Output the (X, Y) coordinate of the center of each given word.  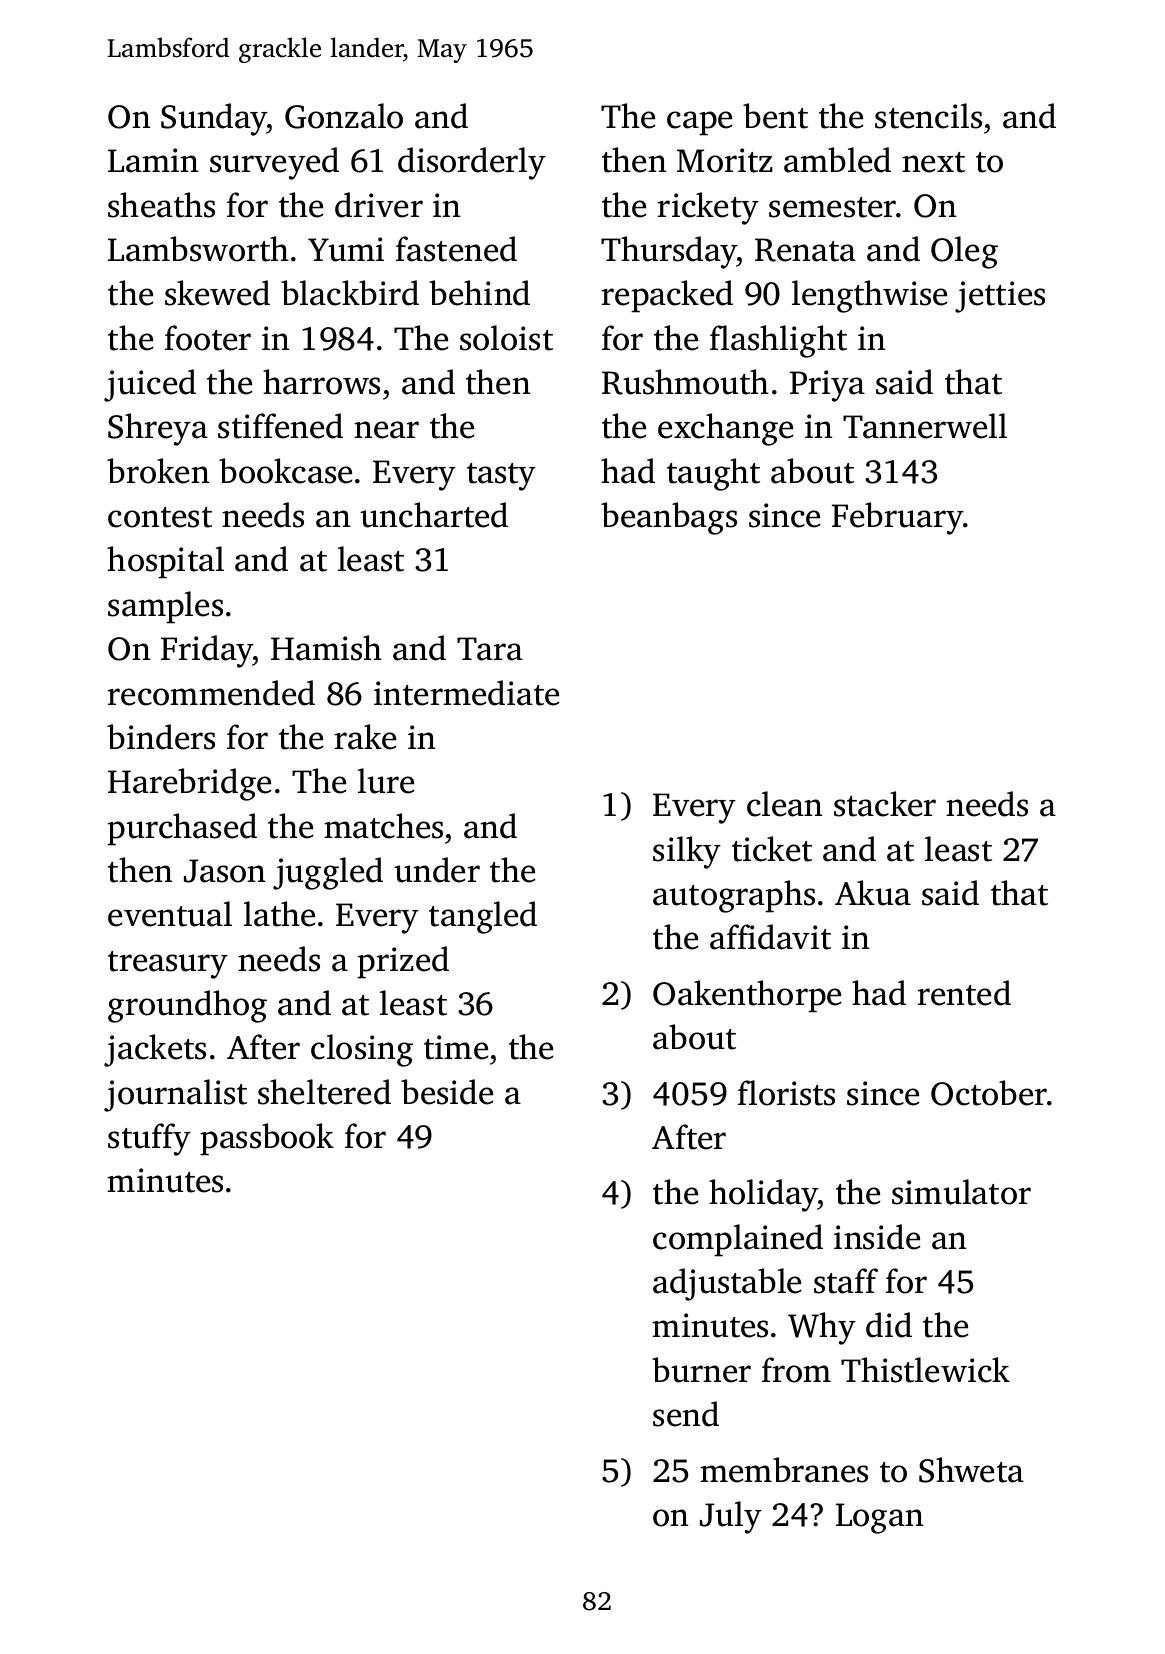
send (686, 1414)
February (898, 518)
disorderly (472, 163)
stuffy (149, 1139)
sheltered (324, 1092)
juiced (150, 385)
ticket (772, 849)
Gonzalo (344, 116)
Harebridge (189, 784)
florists (786, 1093)
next (933, 162)
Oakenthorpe (747, 996)
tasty (501, 477)
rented (964, 993)
